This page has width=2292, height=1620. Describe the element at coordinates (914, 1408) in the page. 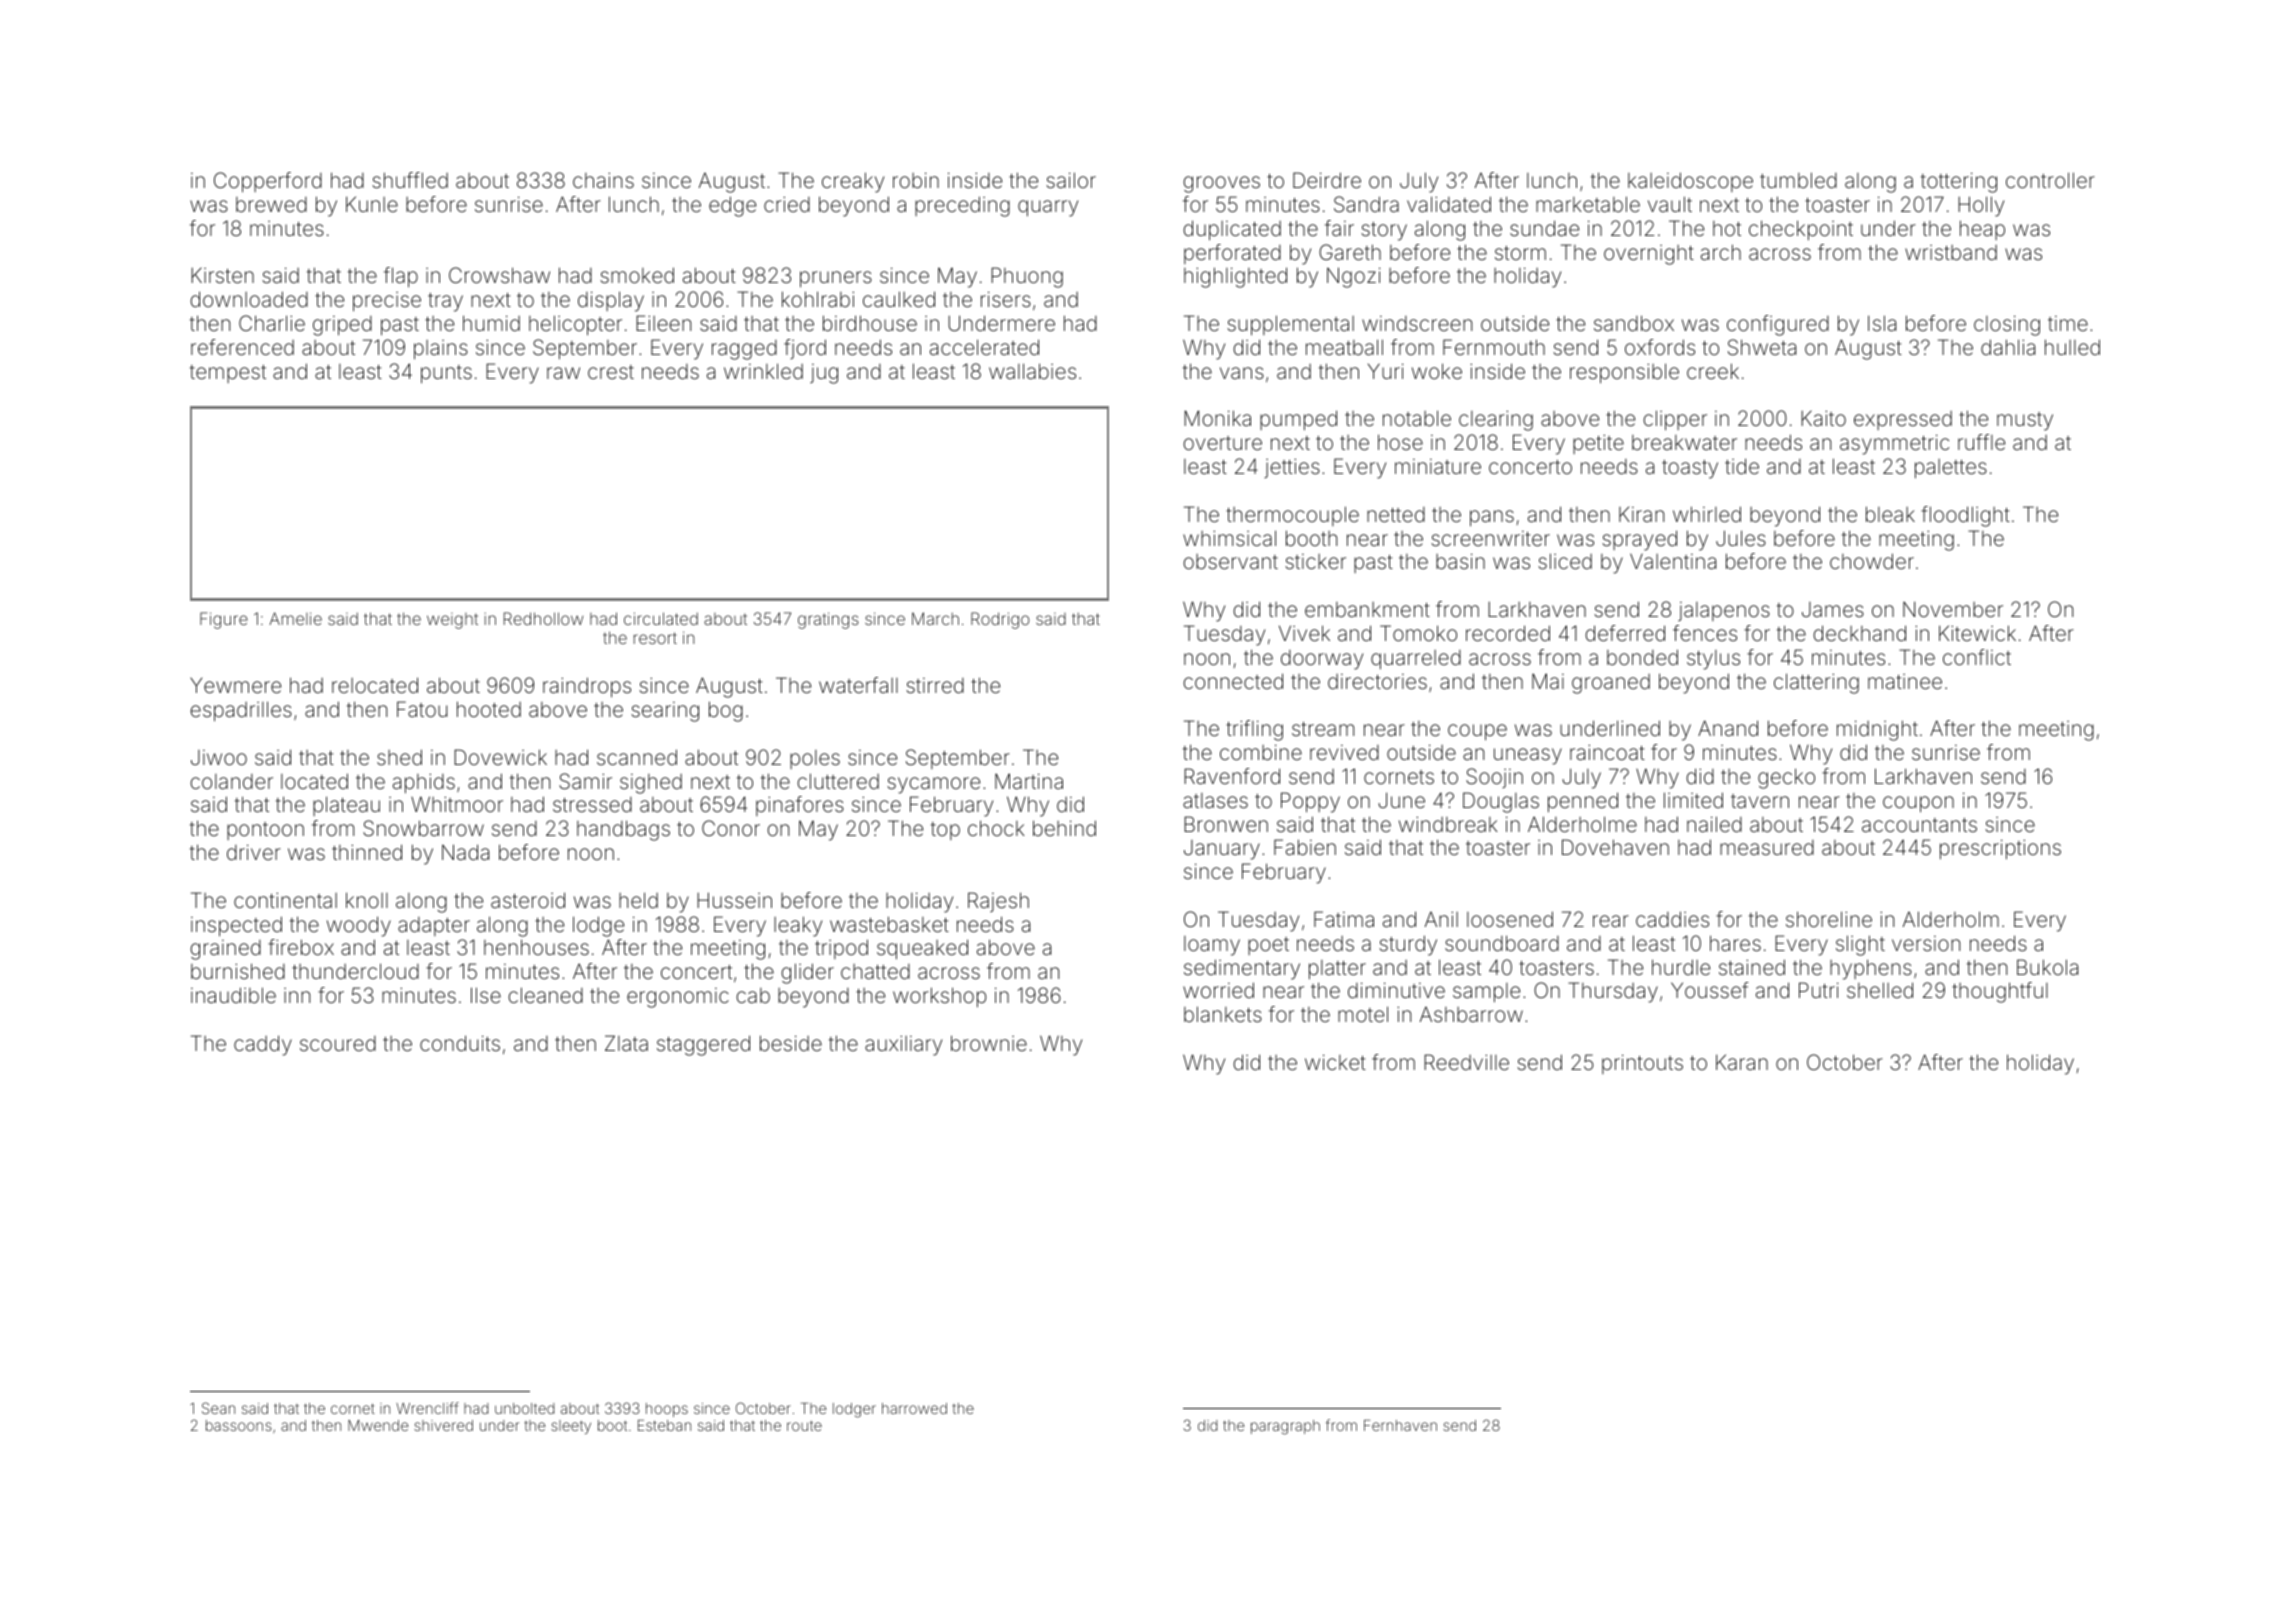

I see `harrowed` at that location.
